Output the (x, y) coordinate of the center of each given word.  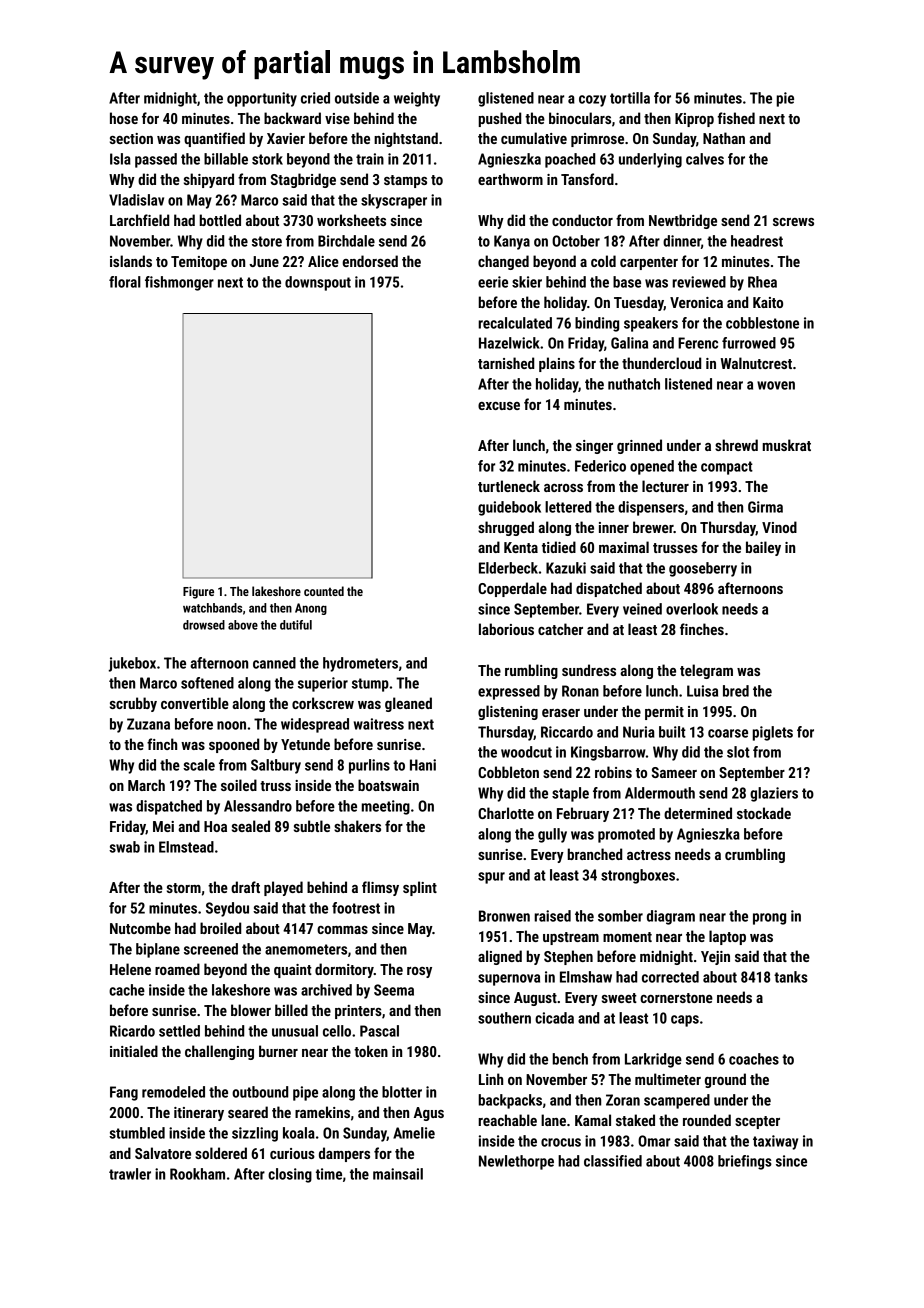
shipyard (209, 180)
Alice (323, 261)
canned (274, 663)
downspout (318, 283)
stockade (764, 813)
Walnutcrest (756, 363)
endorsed (370, 261)
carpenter (649, 263)
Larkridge (653, 1060)
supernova (509, 980)
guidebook (509, 508)
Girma (765, 507)
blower (251, 1010)
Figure (198, 592)
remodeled (173, 1092)
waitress (379, 724)
